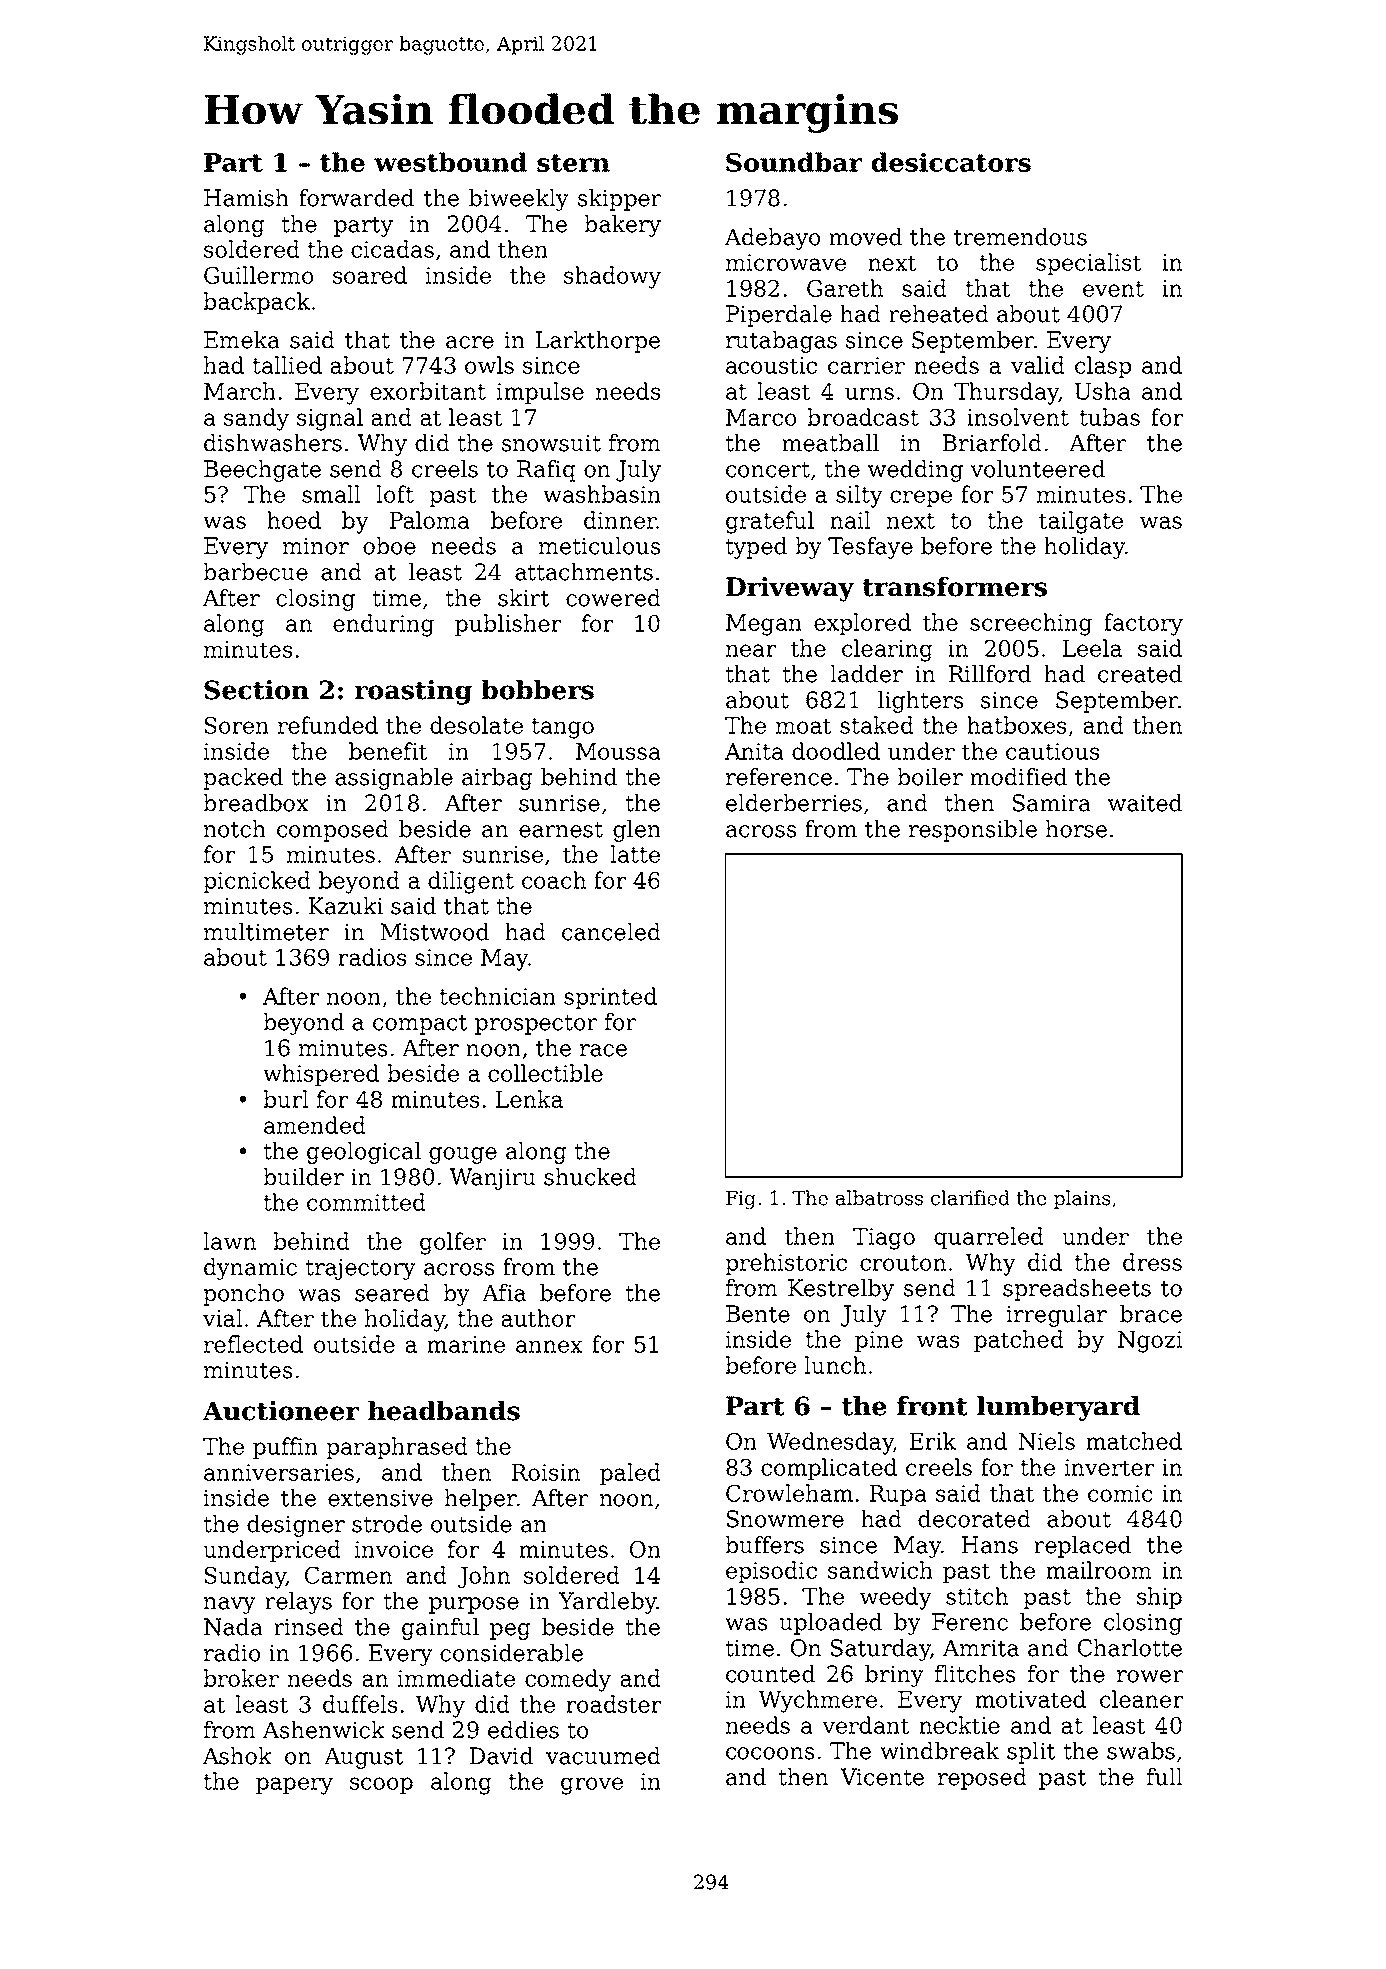 Image resolution: width=1386 pixels, height=1969 pixels. I want to click on Vicente, so click(882, 1777).
